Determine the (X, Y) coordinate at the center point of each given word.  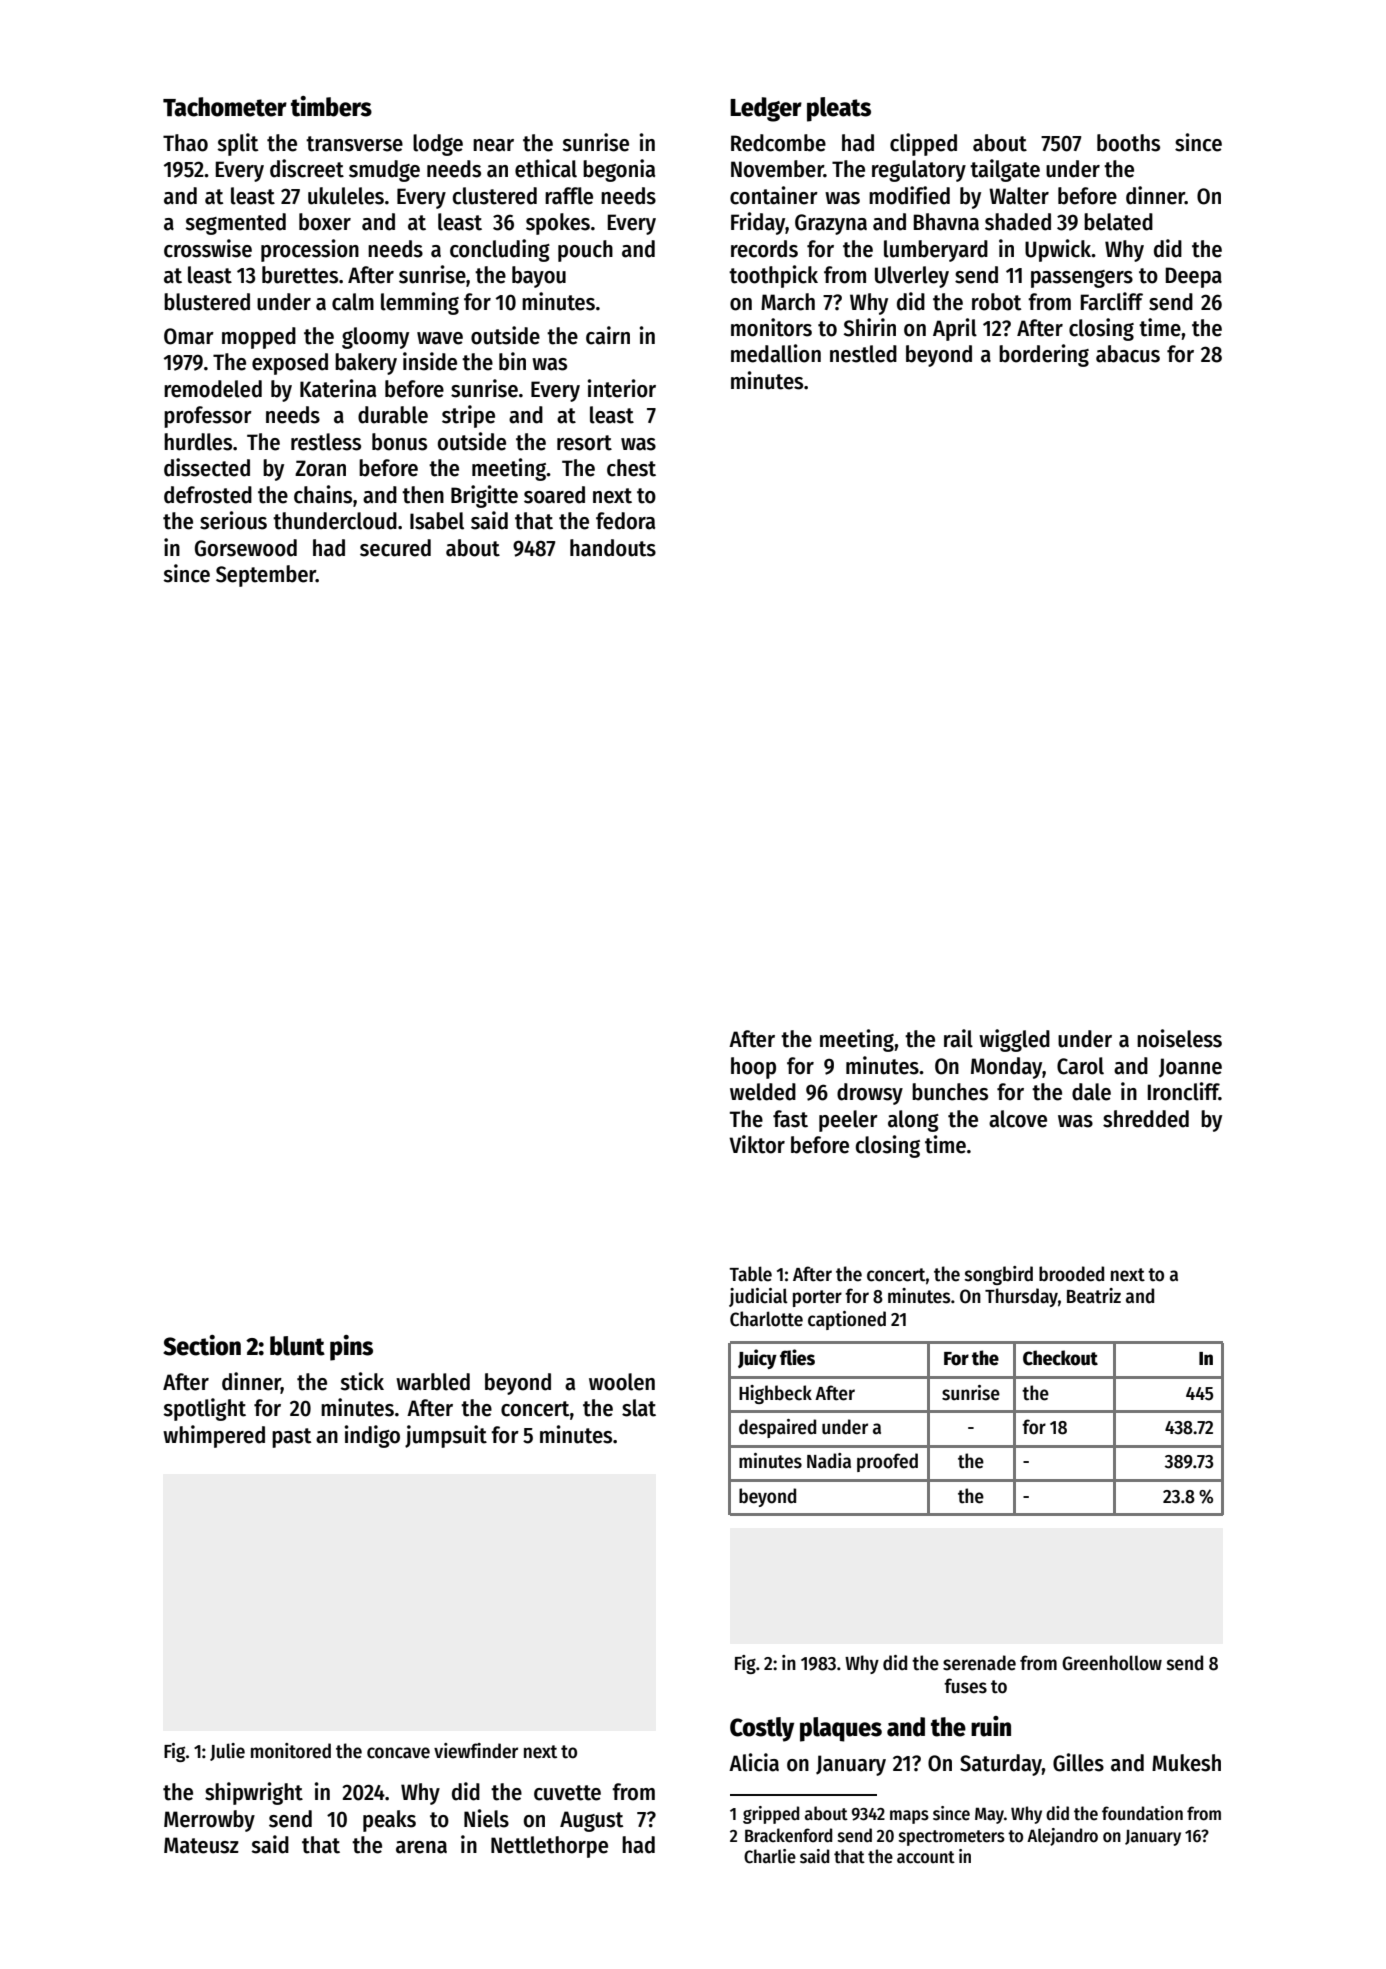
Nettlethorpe (549, 1847)
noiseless (1179, 1038)
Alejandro (1062, 1837)
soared (554, 495)
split (238, 144)
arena (421, 1847)
